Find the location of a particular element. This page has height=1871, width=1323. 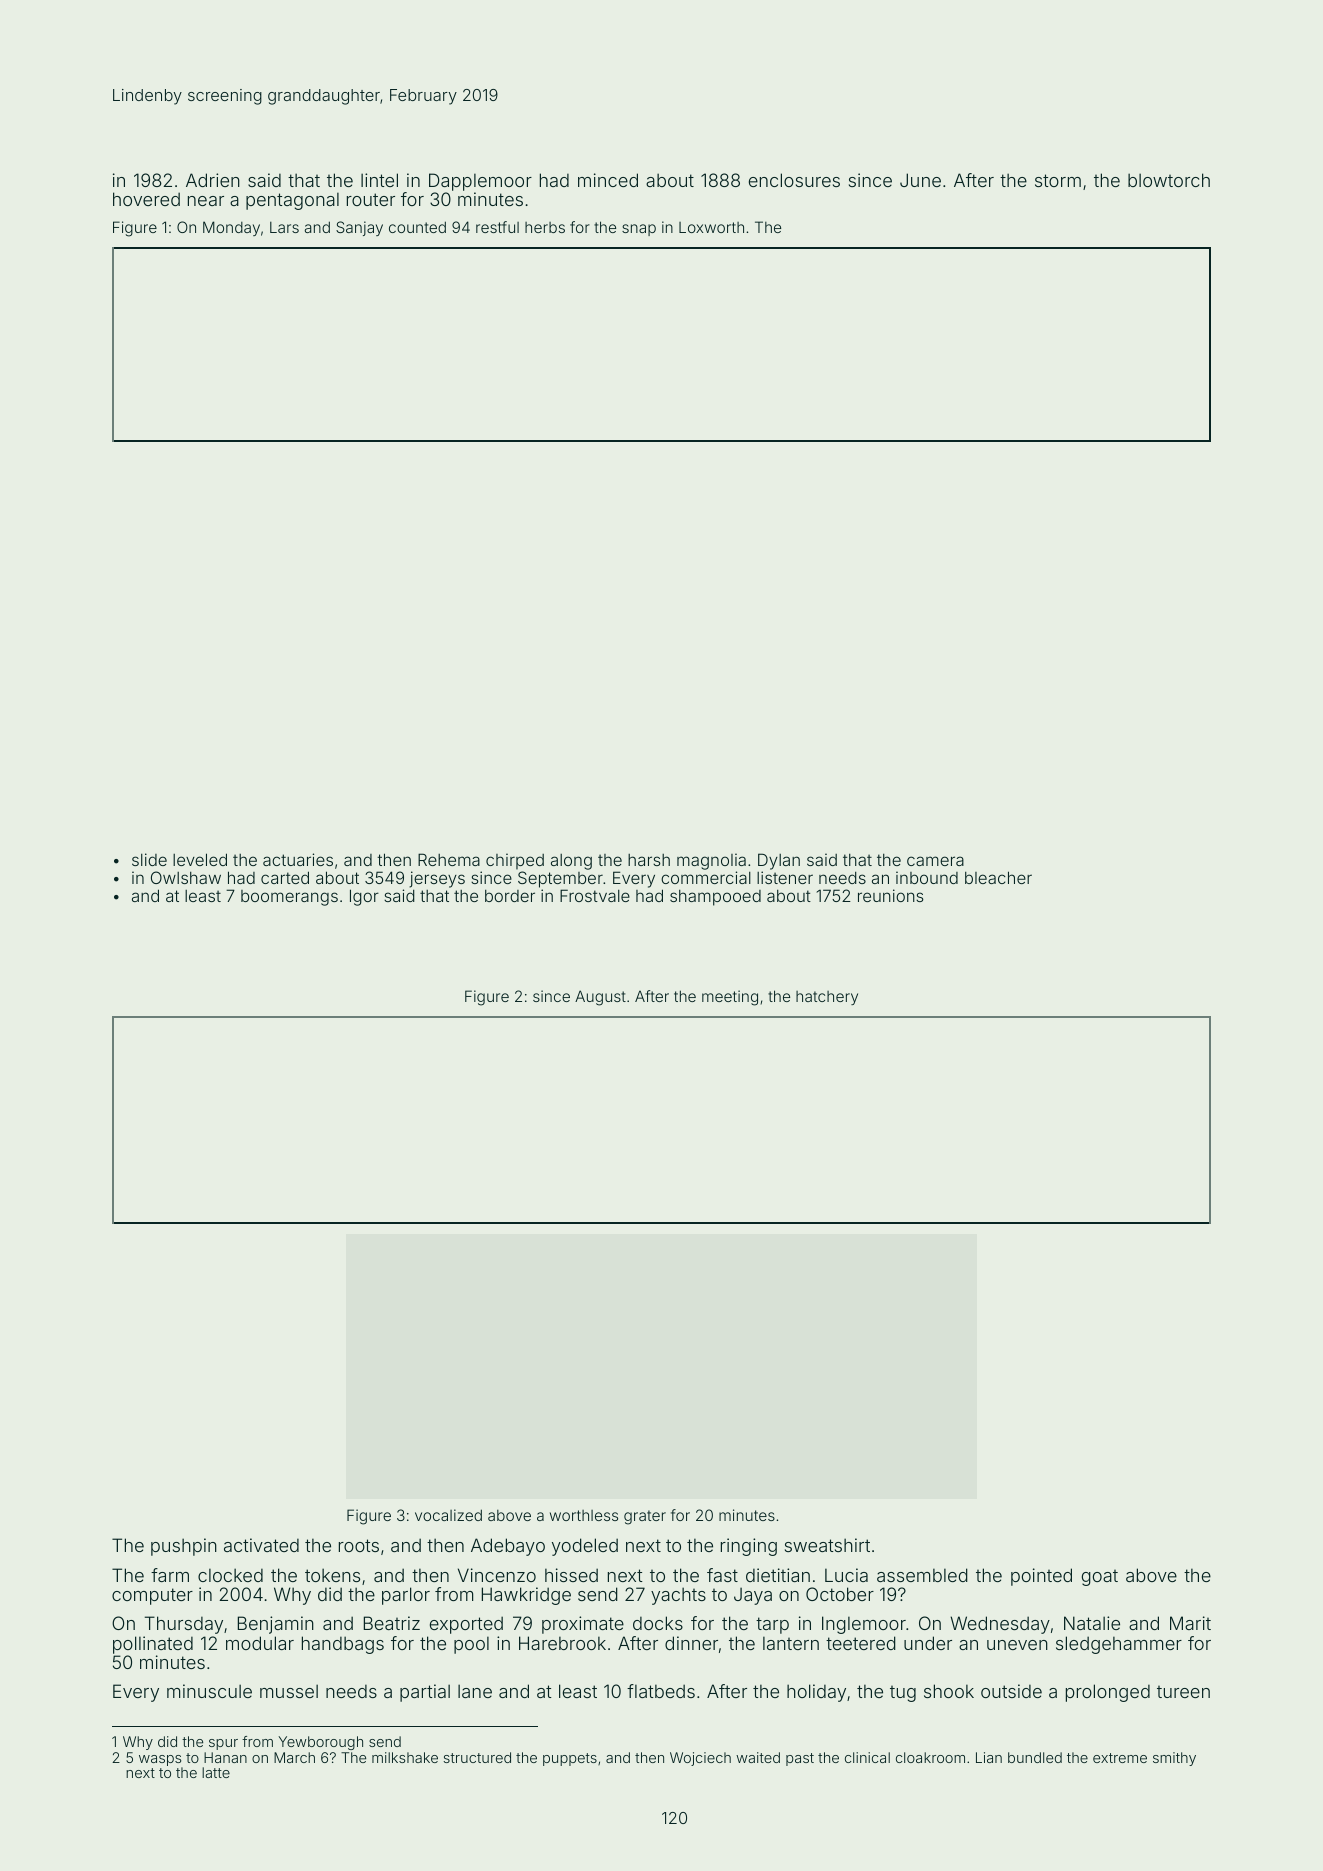

inbound is located at coordinates (927, 877).
